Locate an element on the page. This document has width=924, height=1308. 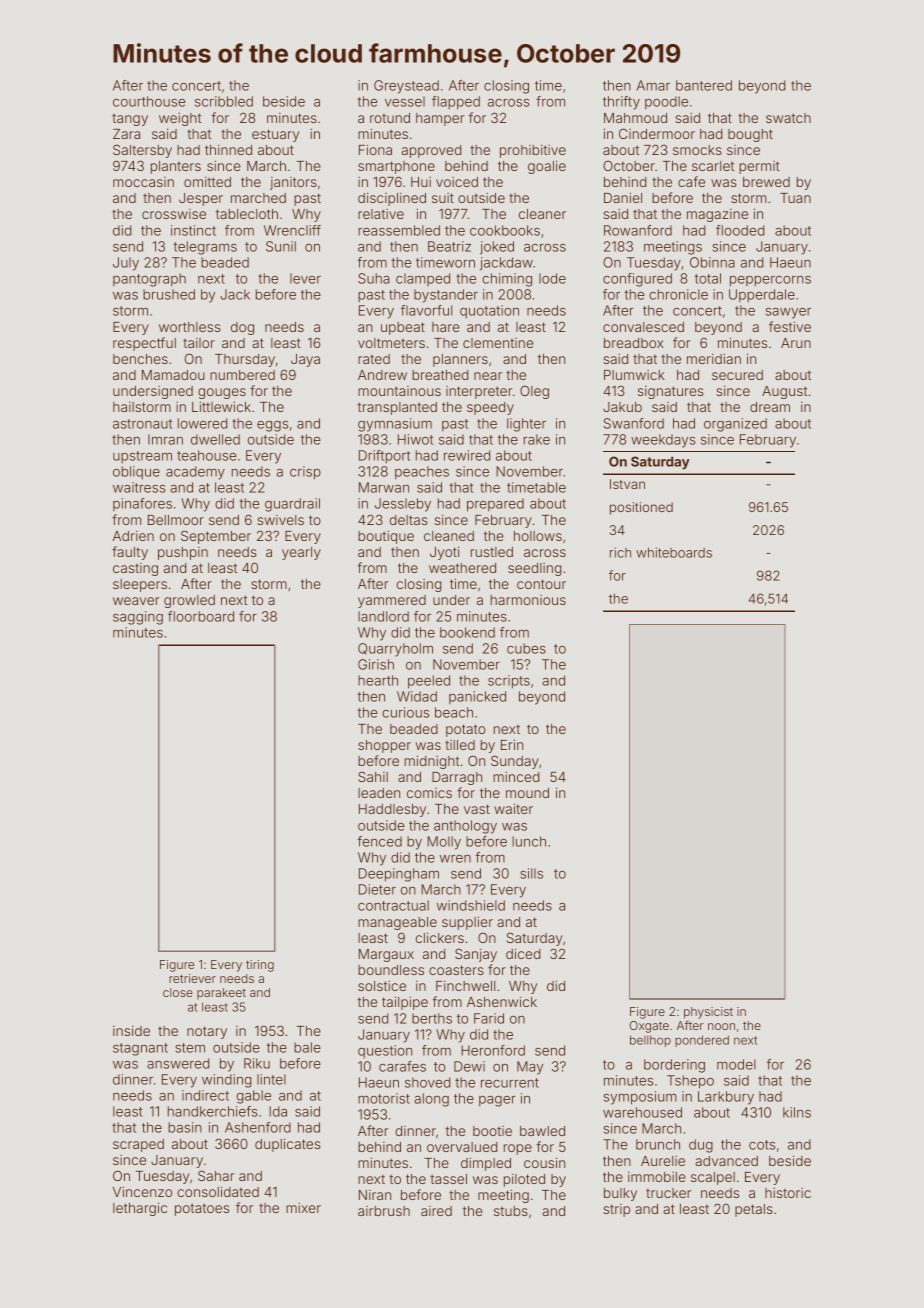
lunch is located at coordinates (529, 841).
